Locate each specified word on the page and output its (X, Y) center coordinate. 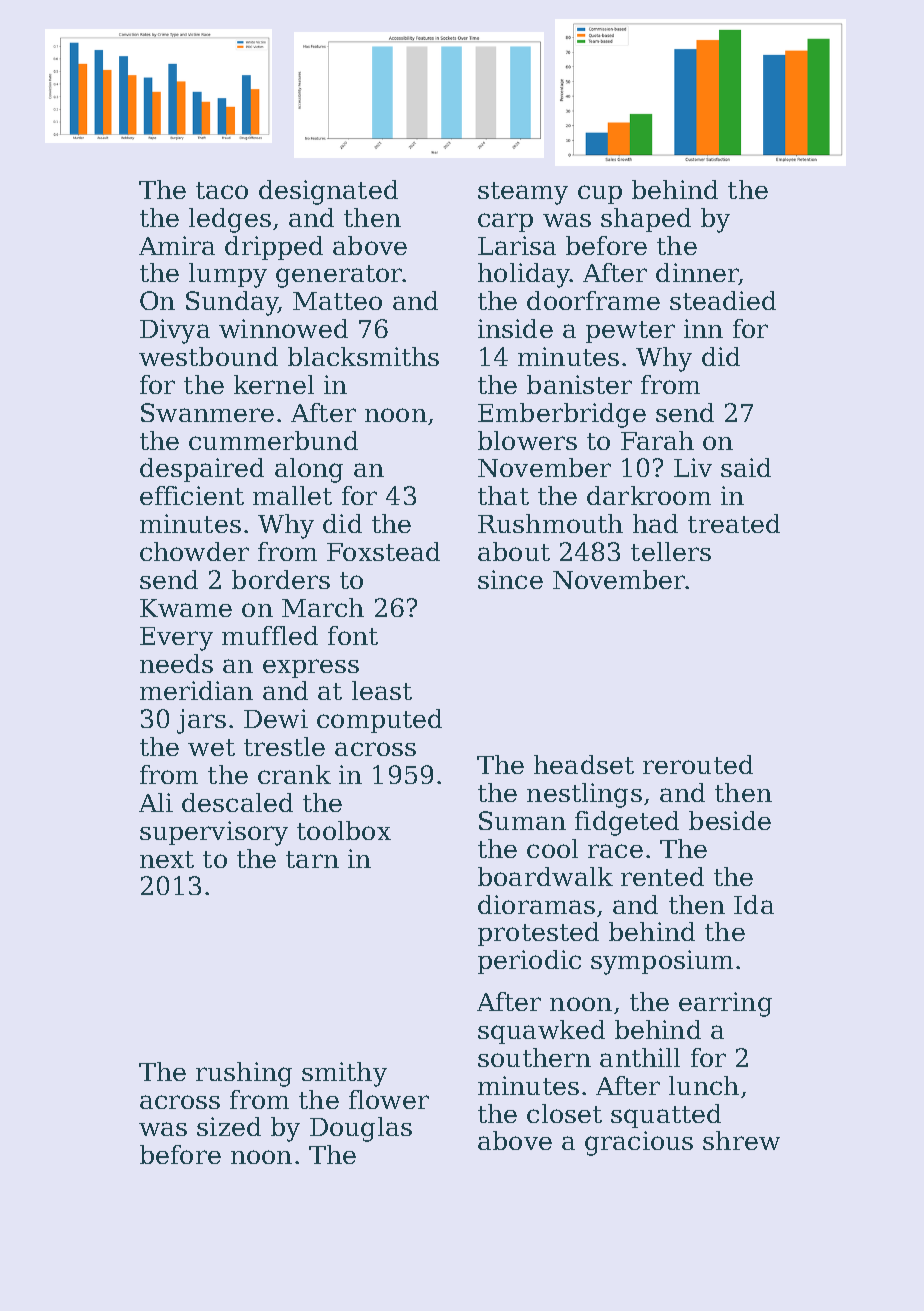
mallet (292, 495)
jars (201, 721)
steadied (723, 300)
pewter (630, 332)
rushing (244, 1074)
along (309, 470)
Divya (175, 331)
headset (584, 764)
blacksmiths (363, 356)
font (353, 635)
